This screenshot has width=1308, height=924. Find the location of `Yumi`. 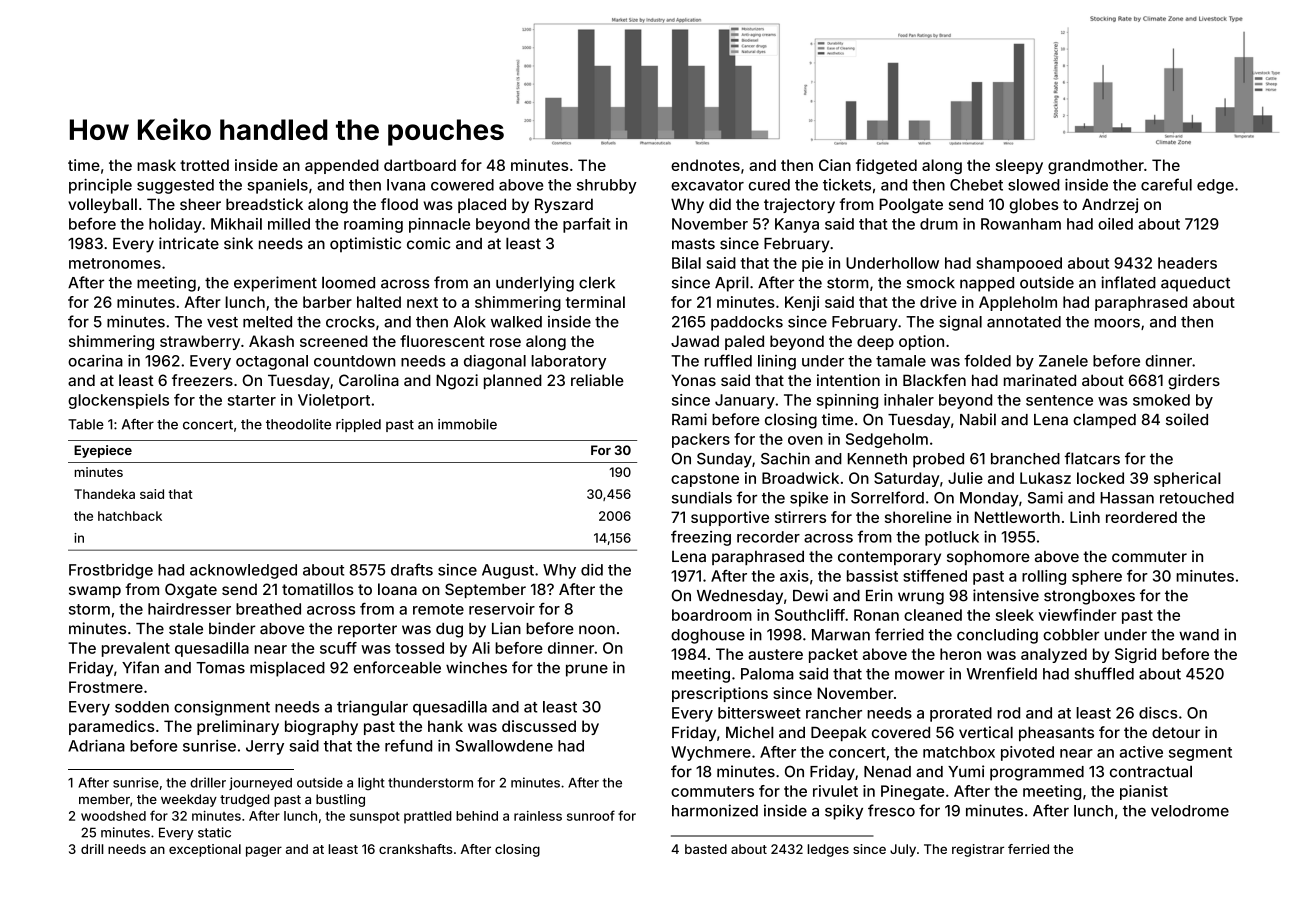

Yumi is located at coordinates (966, 771).
